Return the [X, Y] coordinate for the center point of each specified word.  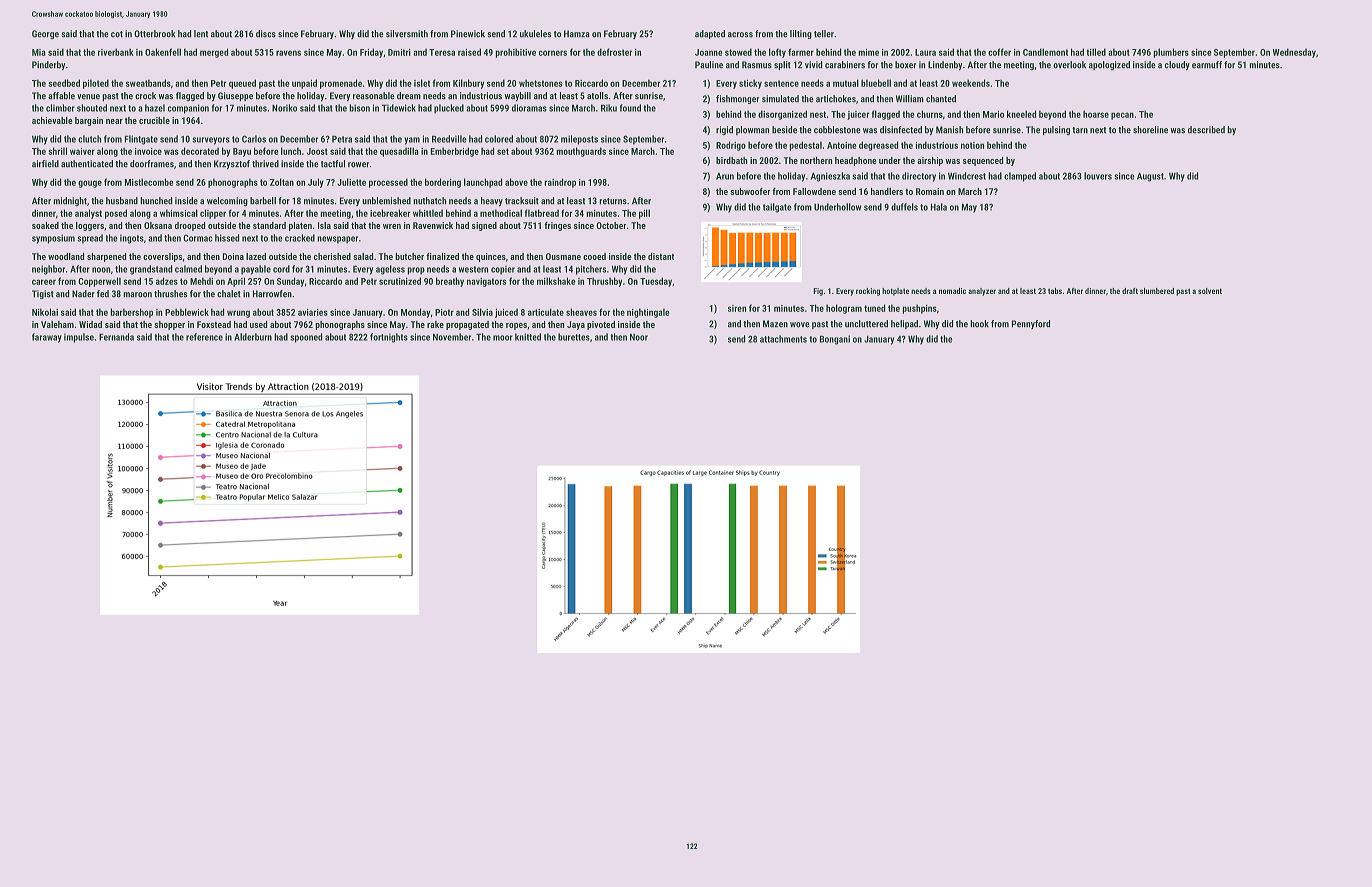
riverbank [116, 52]
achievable [52, 120]
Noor [639, 337]
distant [661, 256]
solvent [1210, 291]
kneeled [1021, 114]
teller [824, 34]
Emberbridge [455, 152]
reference [204, 337]
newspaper [337, 240]
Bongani [835, 340]
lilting [801, 34]
